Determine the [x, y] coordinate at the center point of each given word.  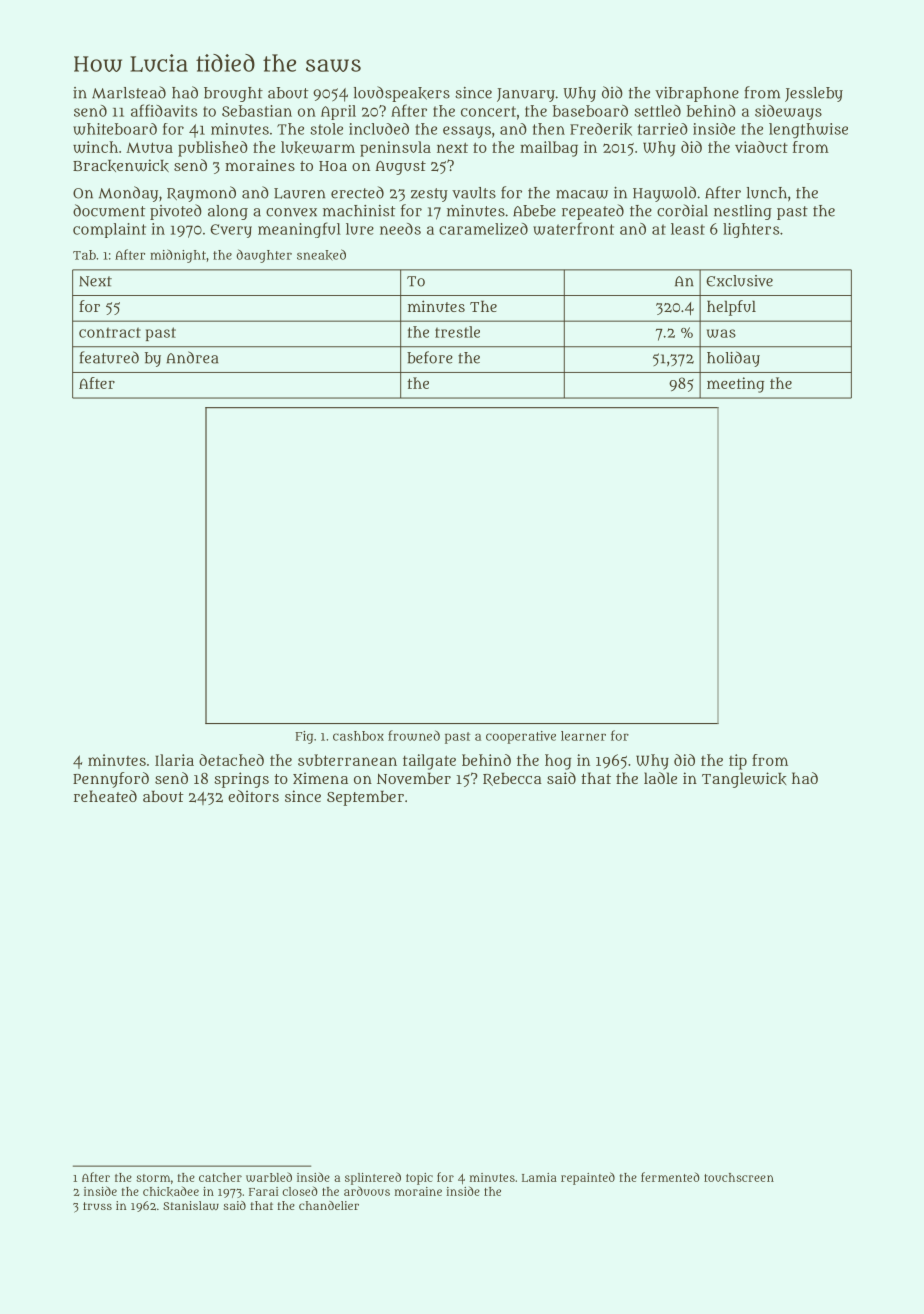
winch [95, 147]
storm [153, 1178]
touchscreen [739, 1177]
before [430, 357]
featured [109, 357]
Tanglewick [744, 780]
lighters [751, 230]
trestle [457, 332]
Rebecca [512, 779]
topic [419, 1179]
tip [738, 762]
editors [253, 796]
